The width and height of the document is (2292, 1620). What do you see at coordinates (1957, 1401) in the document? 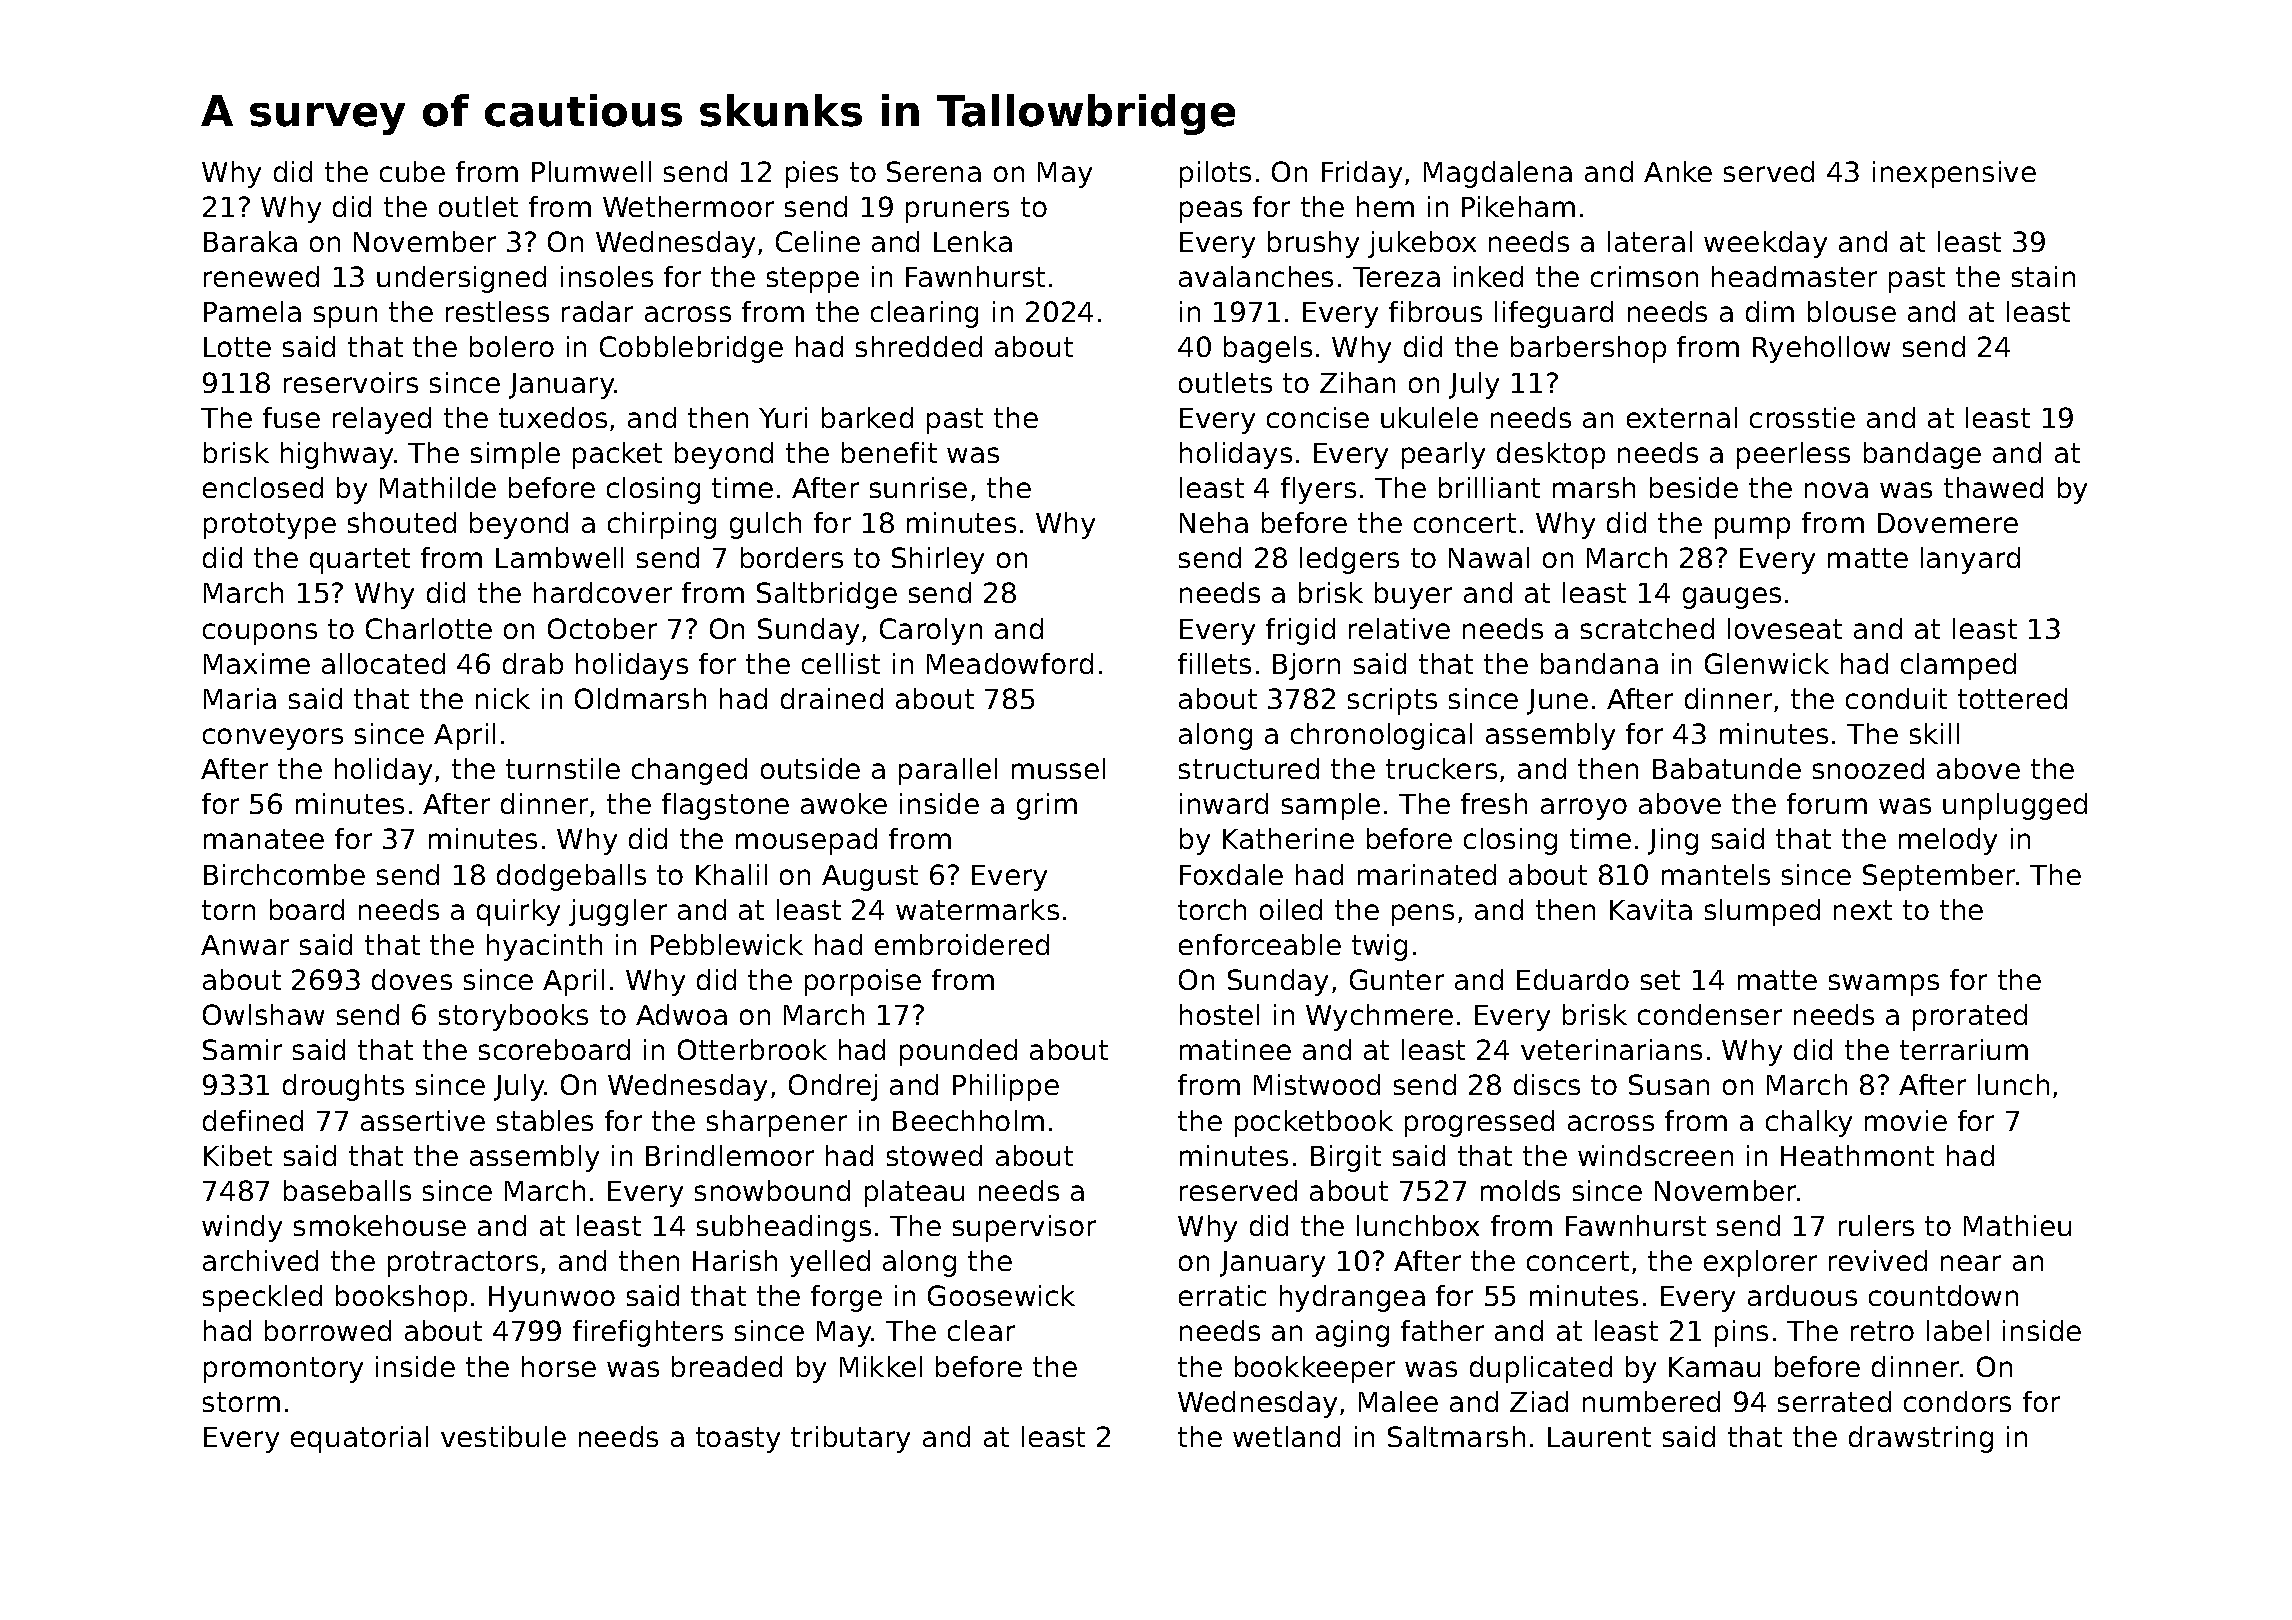
I see `condors` at bounding box center [1957, 1401].
